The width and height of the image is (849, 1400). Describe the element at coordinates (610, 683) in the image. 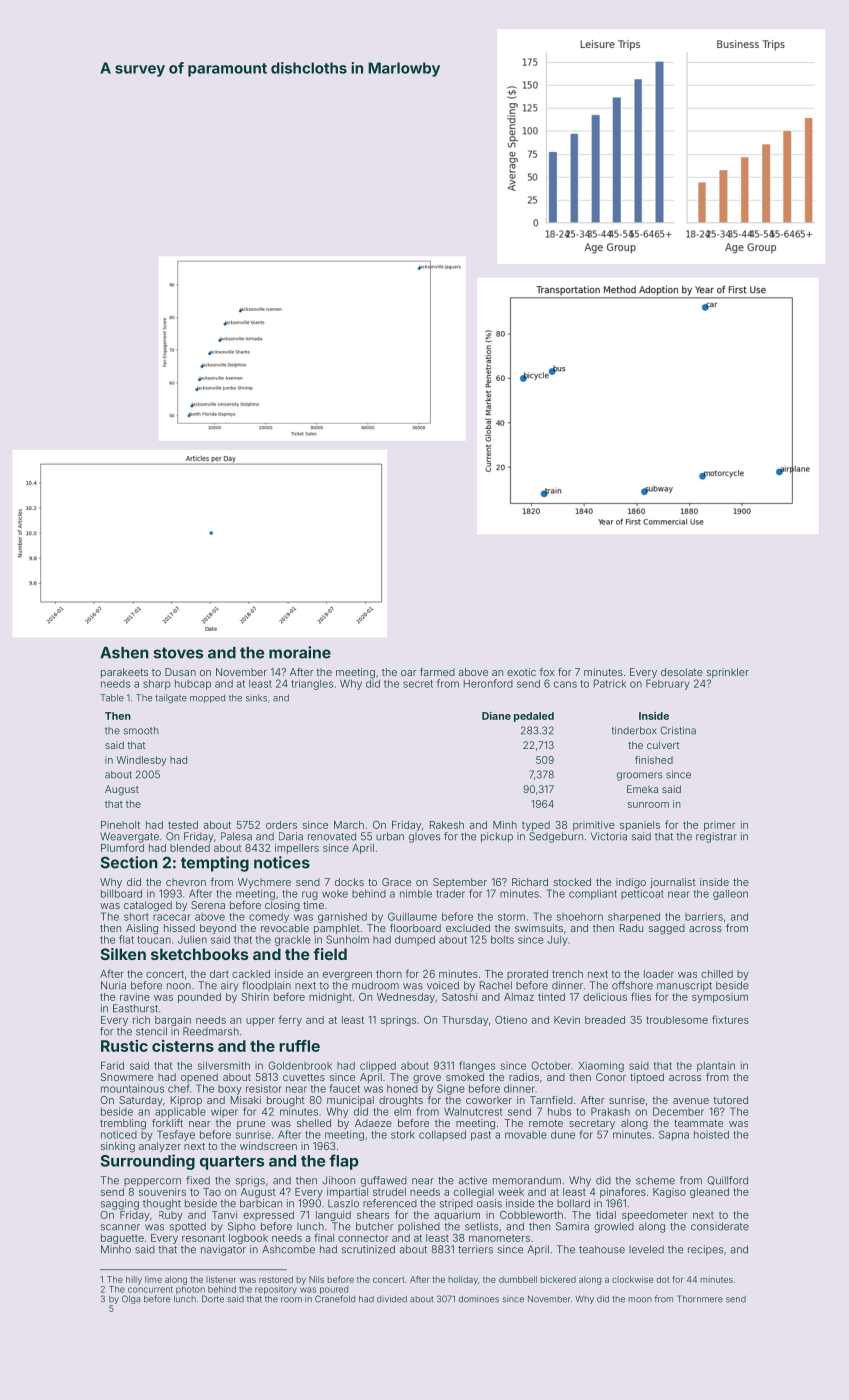

I see `Patrick` at that location.
